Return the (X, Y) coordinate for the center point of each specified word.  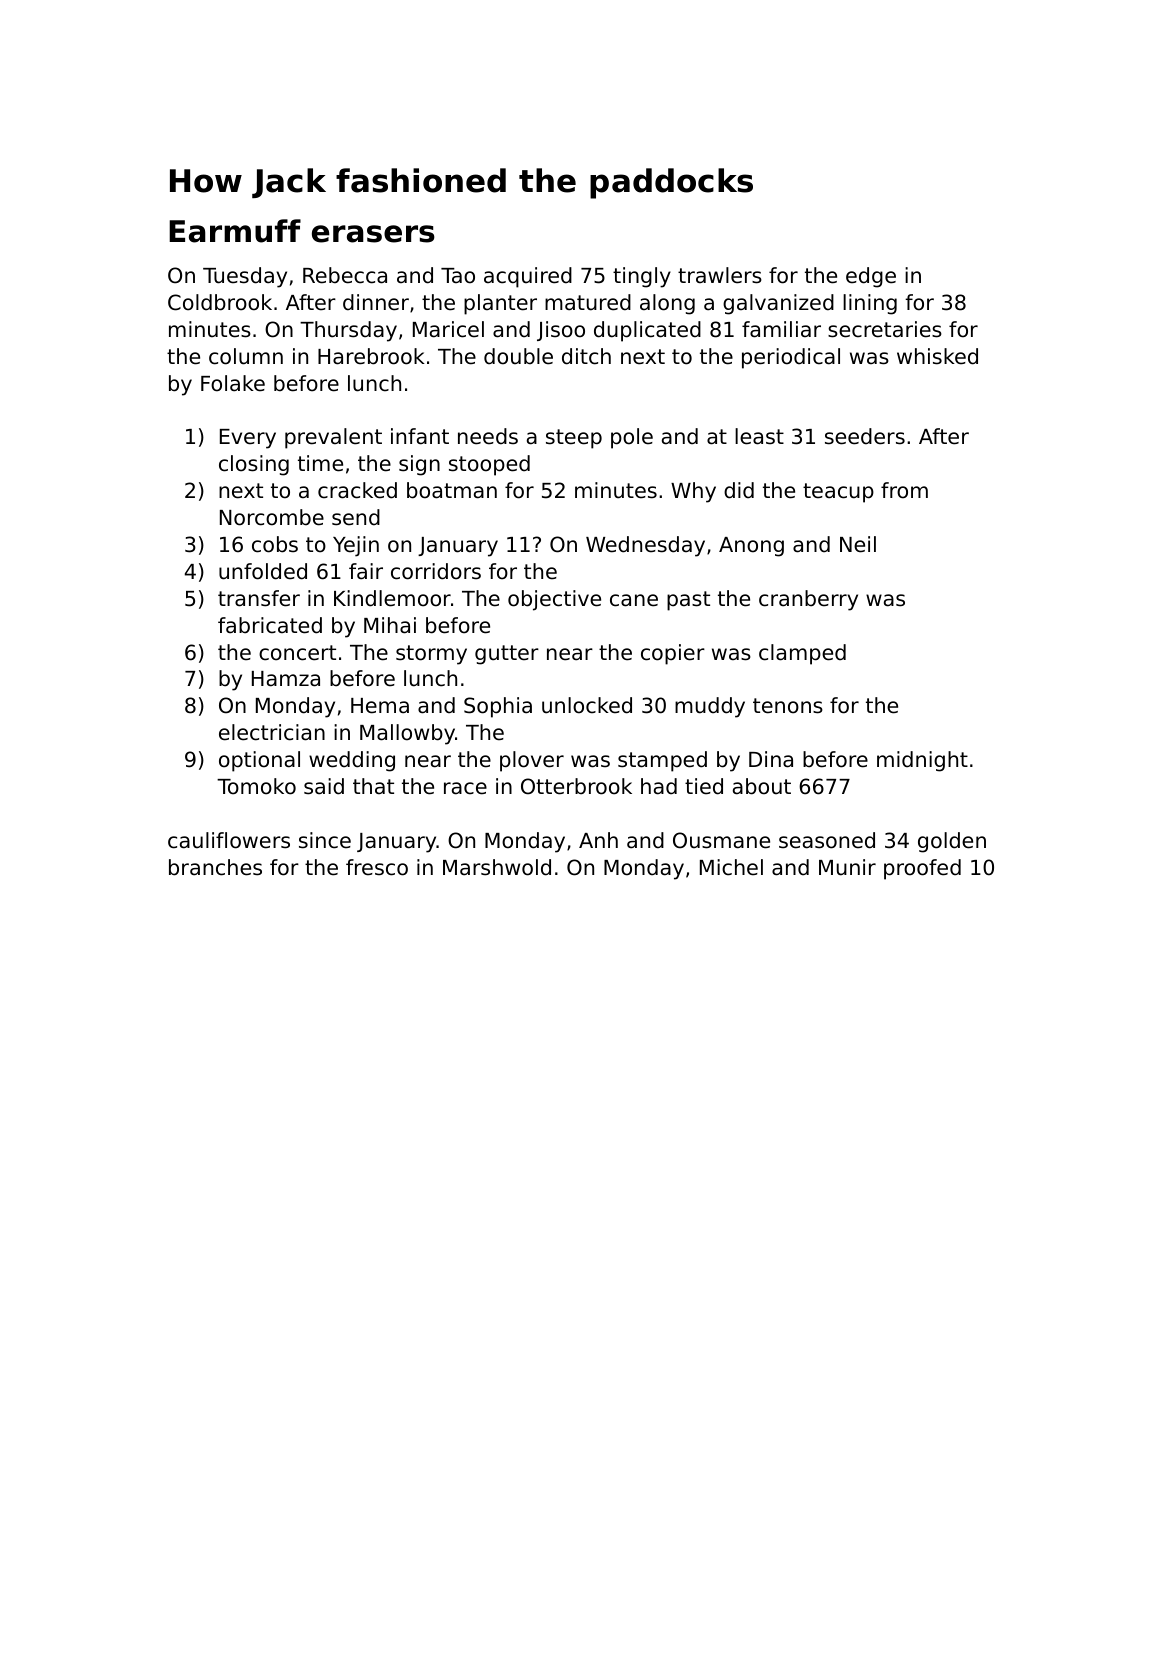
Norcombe (272, 517)
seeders (865, 436)
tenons (788, 706)
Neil (858, 544)
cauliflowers (229, 840)
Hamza (286, 679)
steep (574, 439)
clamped (802, 654)
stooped (489, 465)
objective (554, 600)
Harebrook (371, 356)
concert (297, 653)
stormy (431, 655)
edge (871, 277)
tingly (642, 277)
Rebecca (345, 275)
